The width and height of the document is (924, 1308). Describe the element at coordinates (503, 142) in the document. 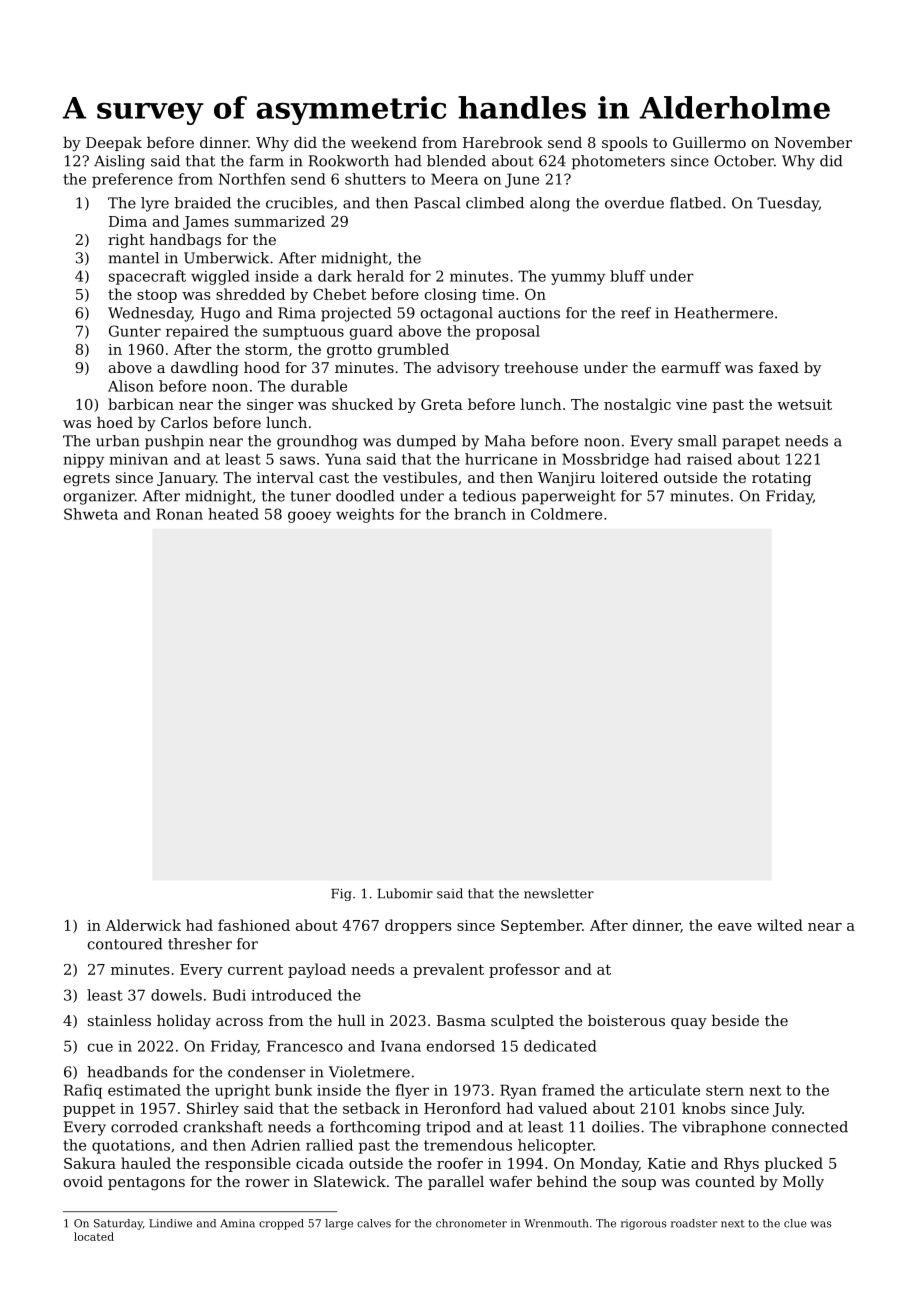

I see `Harebrook` at that location.
